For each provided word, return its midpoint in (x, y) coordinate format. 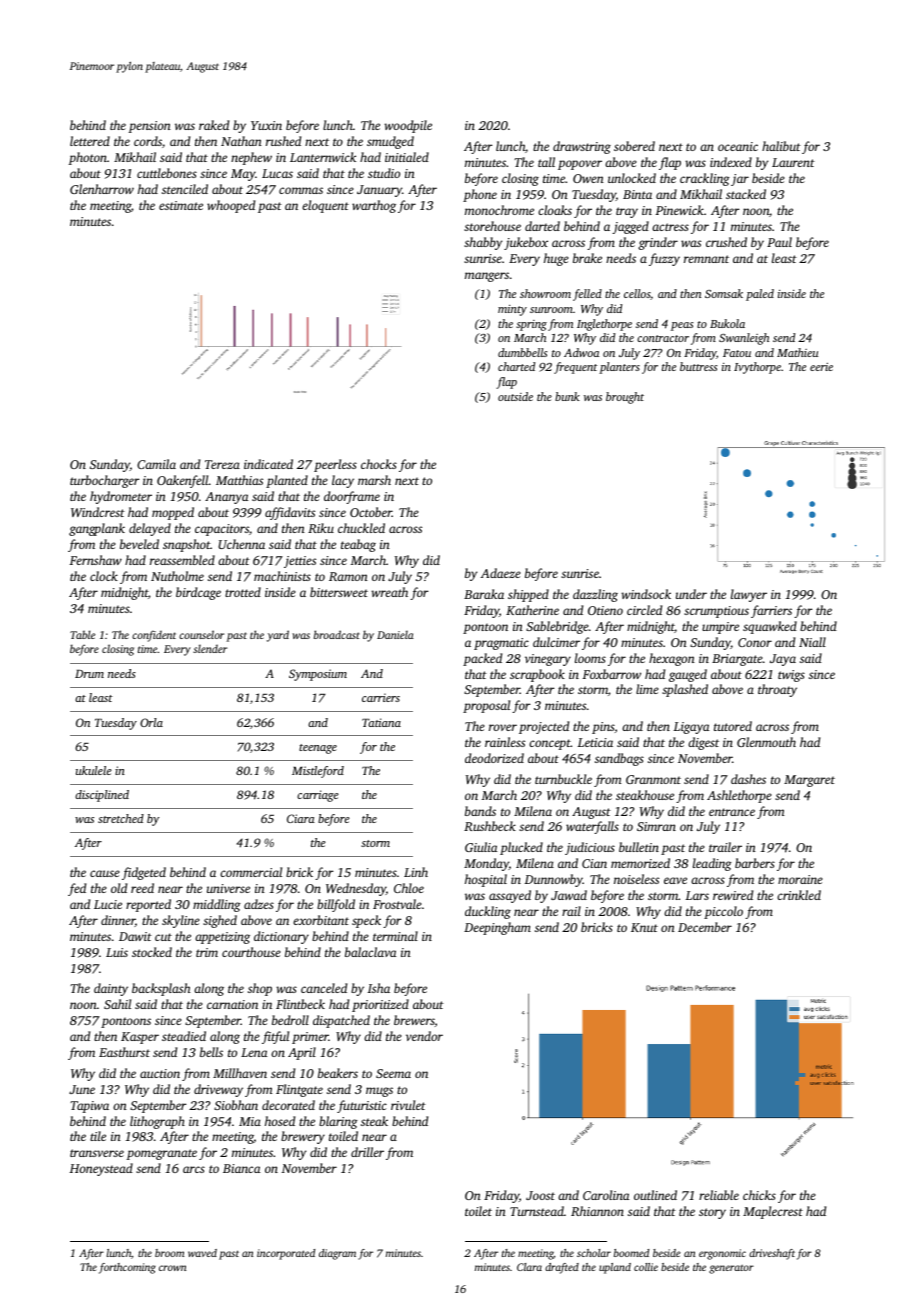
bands (480, 811)
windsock (646, 594)
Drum (89, 674)
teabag (358, 545)
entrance (732, 812)
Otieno (605, 610)
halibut (781, 146)
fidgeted (144, 873)
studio (384, 173)
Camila (156, 464)
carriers (381, 697)
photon (87, 158)
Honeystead (101, 1169)
